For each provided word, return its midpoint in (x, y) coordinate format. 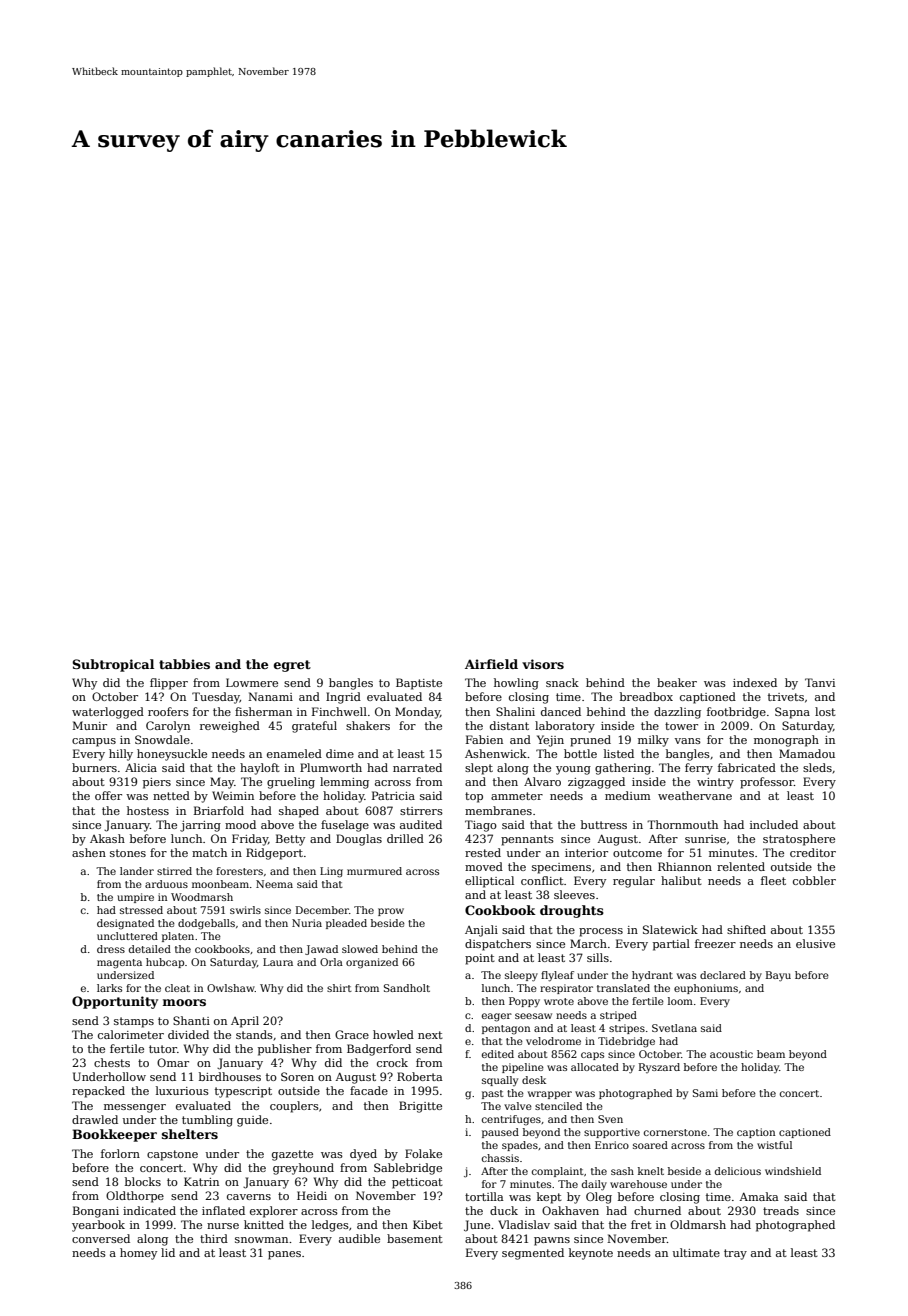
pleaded (346, 924)
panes (284, 1255)
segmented (533, 1254)
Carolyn (168, 727)
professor (767, 783)
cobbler (814, 880)
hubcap (165, 963)
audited (421, 824)
